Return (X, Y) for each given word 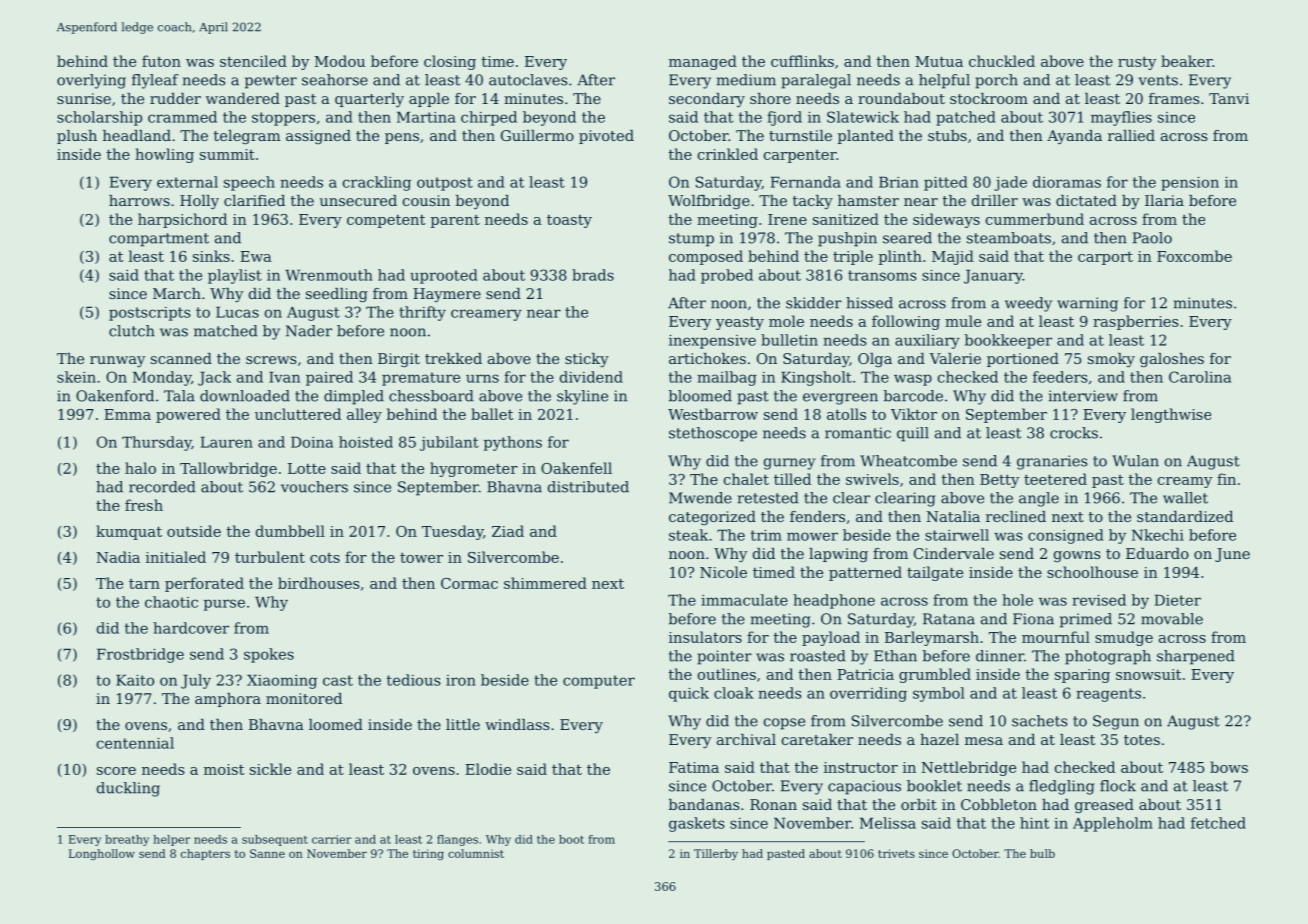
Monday (162, 378)
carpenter (800, 156)
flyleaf (155, 81)
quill (913, 434)
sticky (587, 360)
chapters (205, 854)
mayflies (1121, 118)
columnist (476, 853)
